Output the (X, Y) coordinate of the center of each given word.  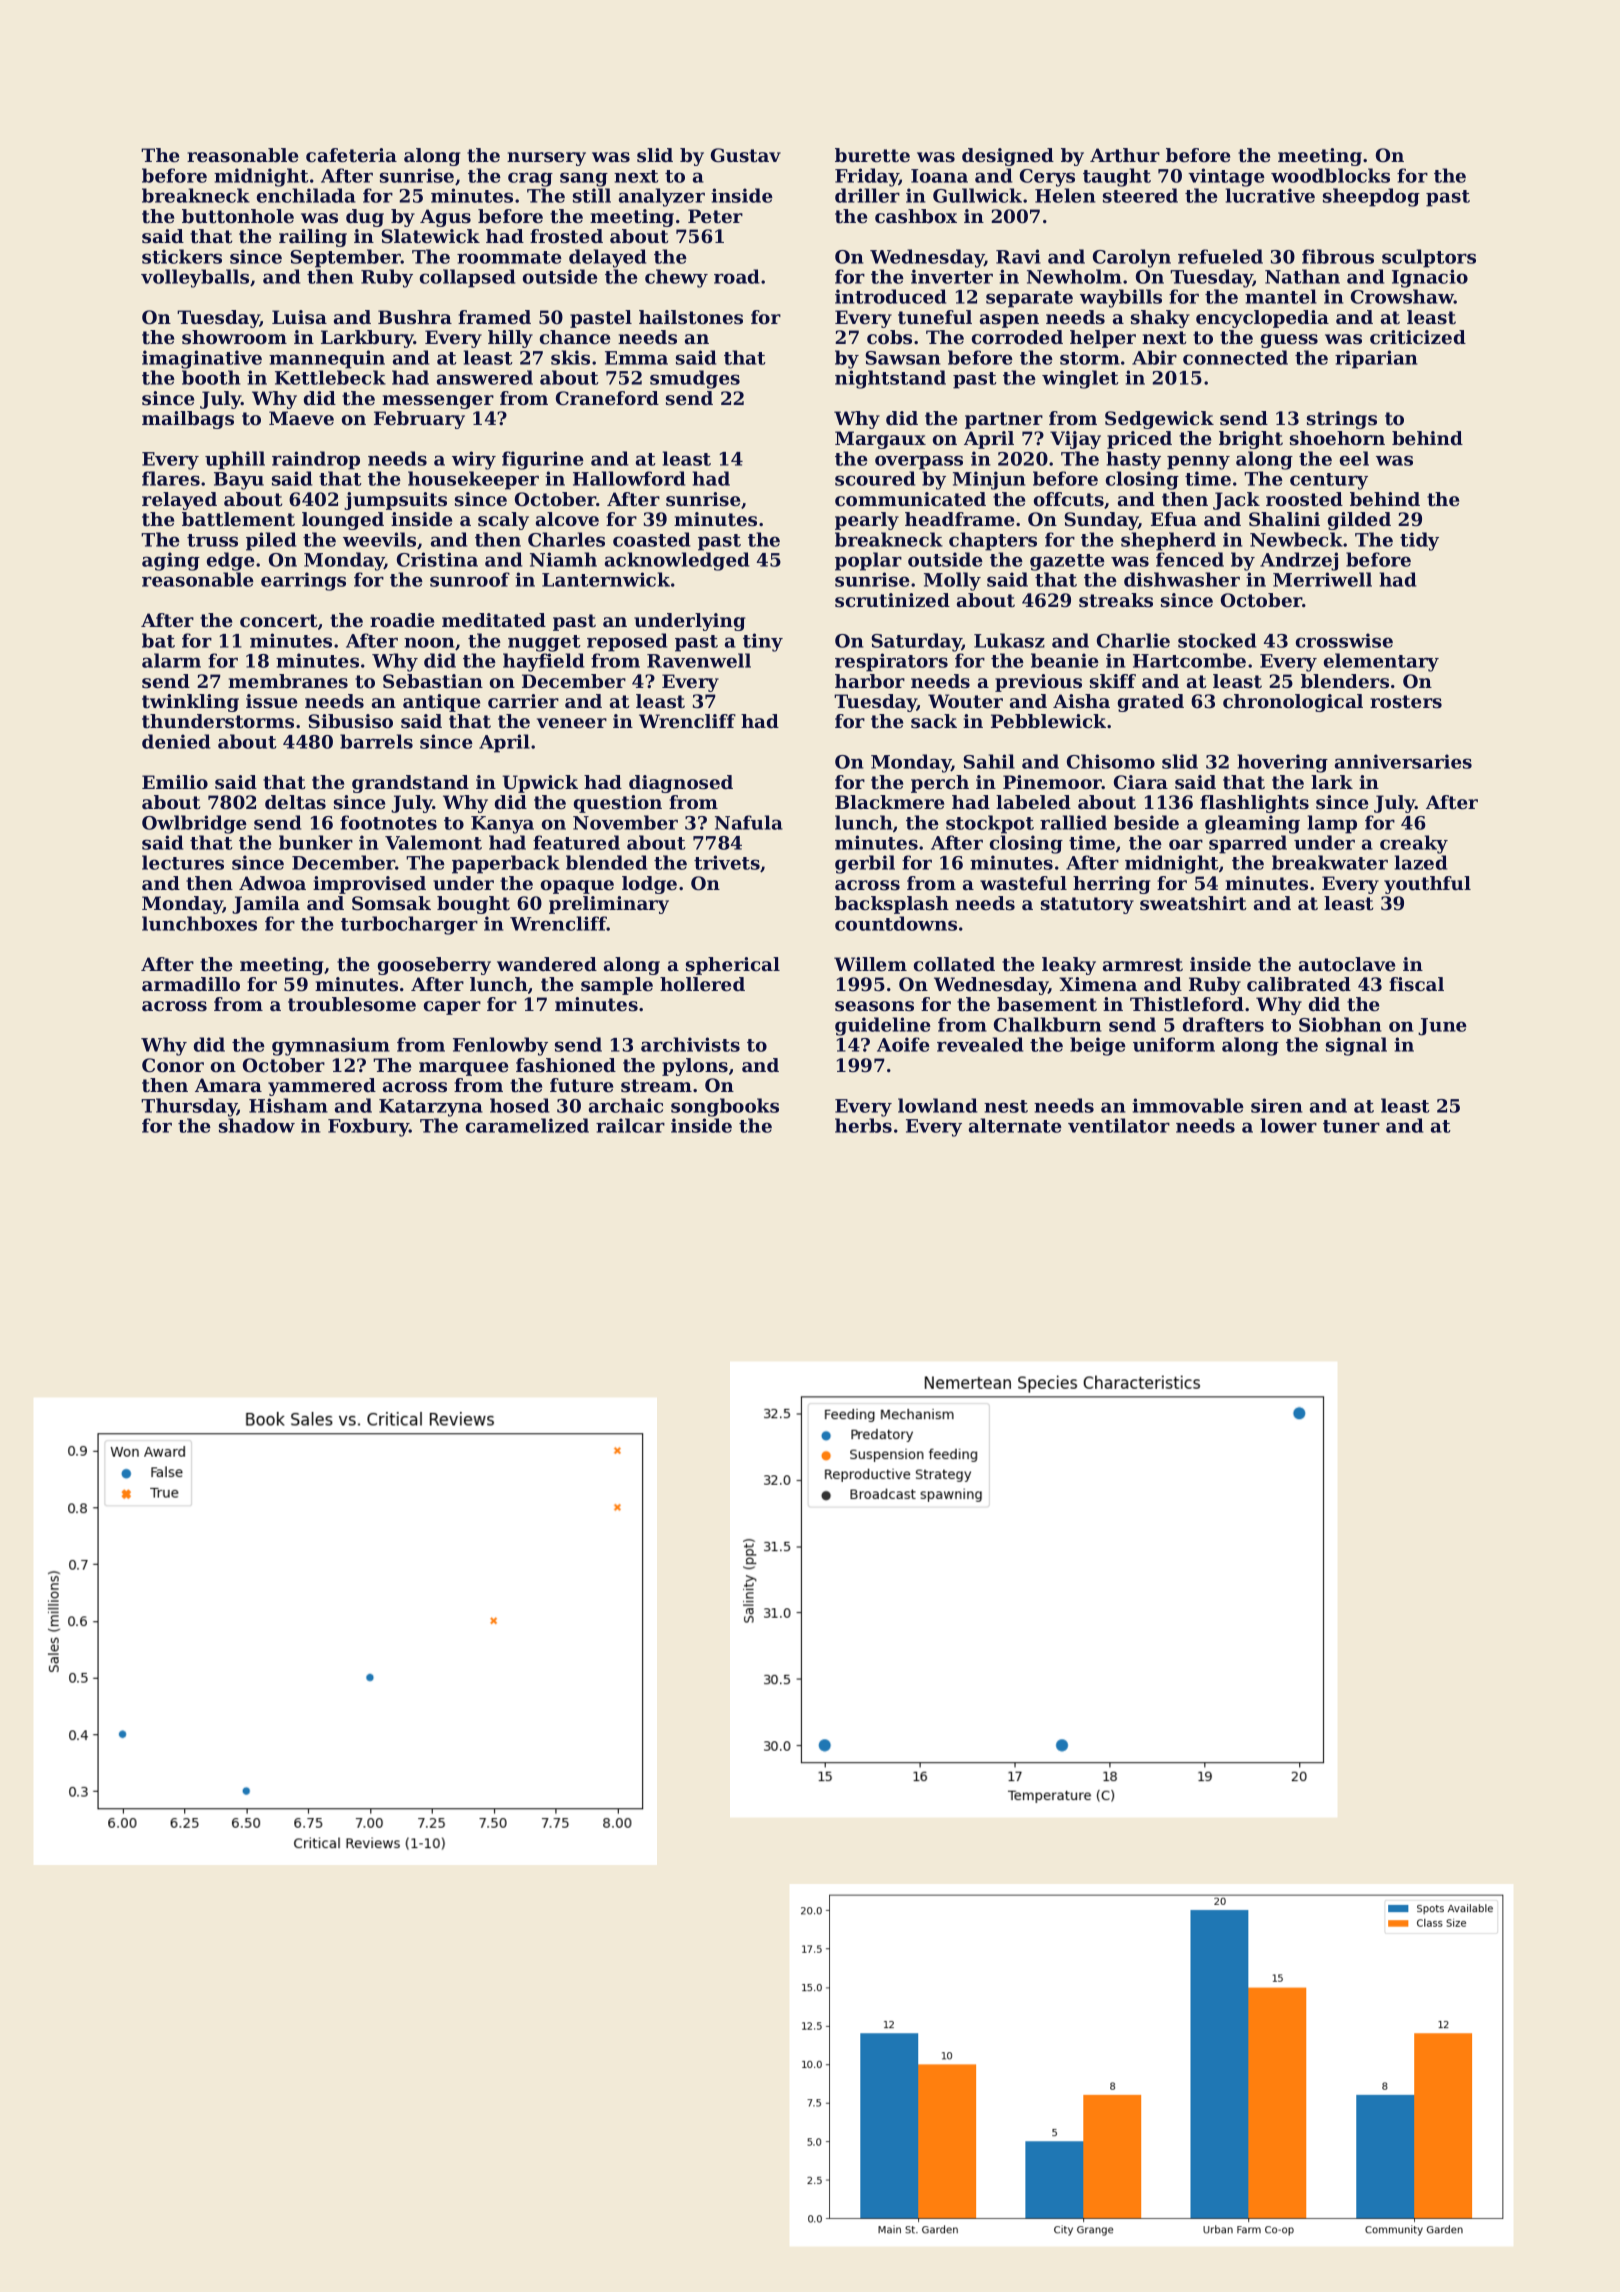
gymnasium (331, 1046)
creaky (1414, 844)
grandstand (410, 784)
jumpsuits (395, 501)
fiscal (1416, 984)
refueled (1220, 256)
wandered (547, 964)
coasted (651, 539)
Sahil (989, 761)
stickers (182, 256)
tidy (1419, 541)
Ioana (939, 176)
